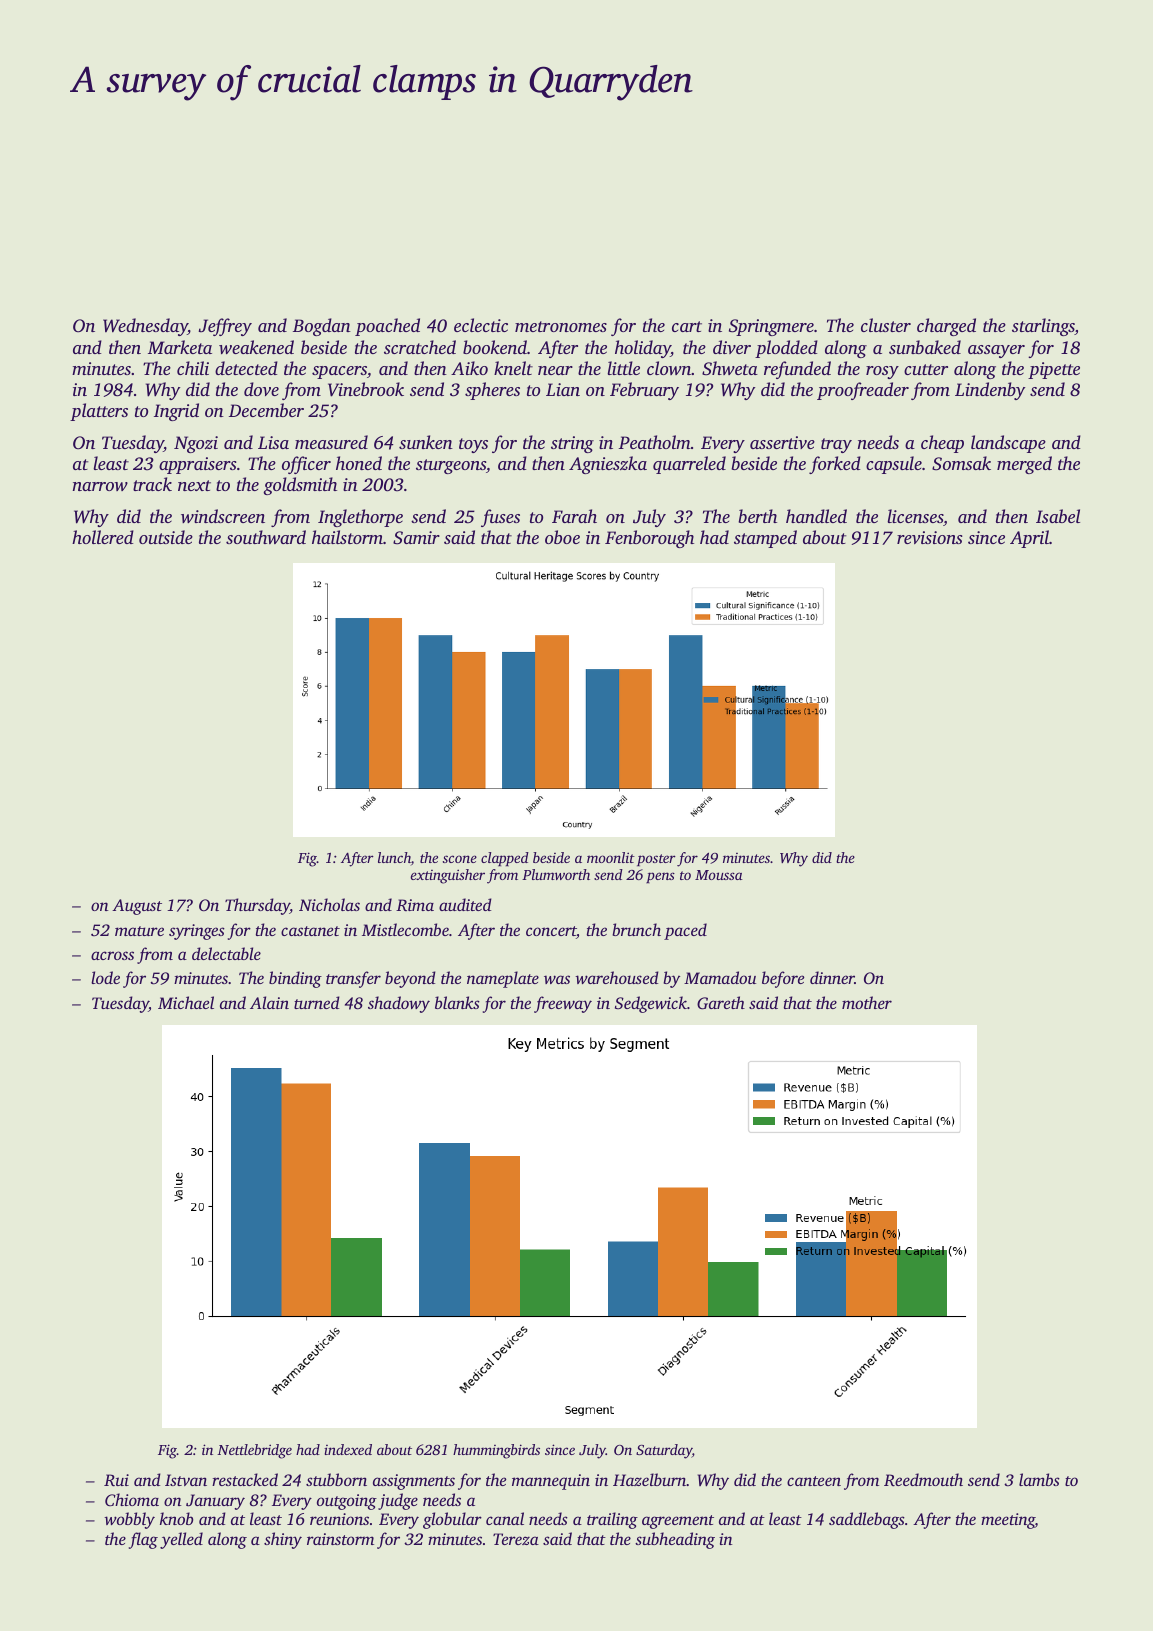  I want to click on scone, so click(460, 859).
